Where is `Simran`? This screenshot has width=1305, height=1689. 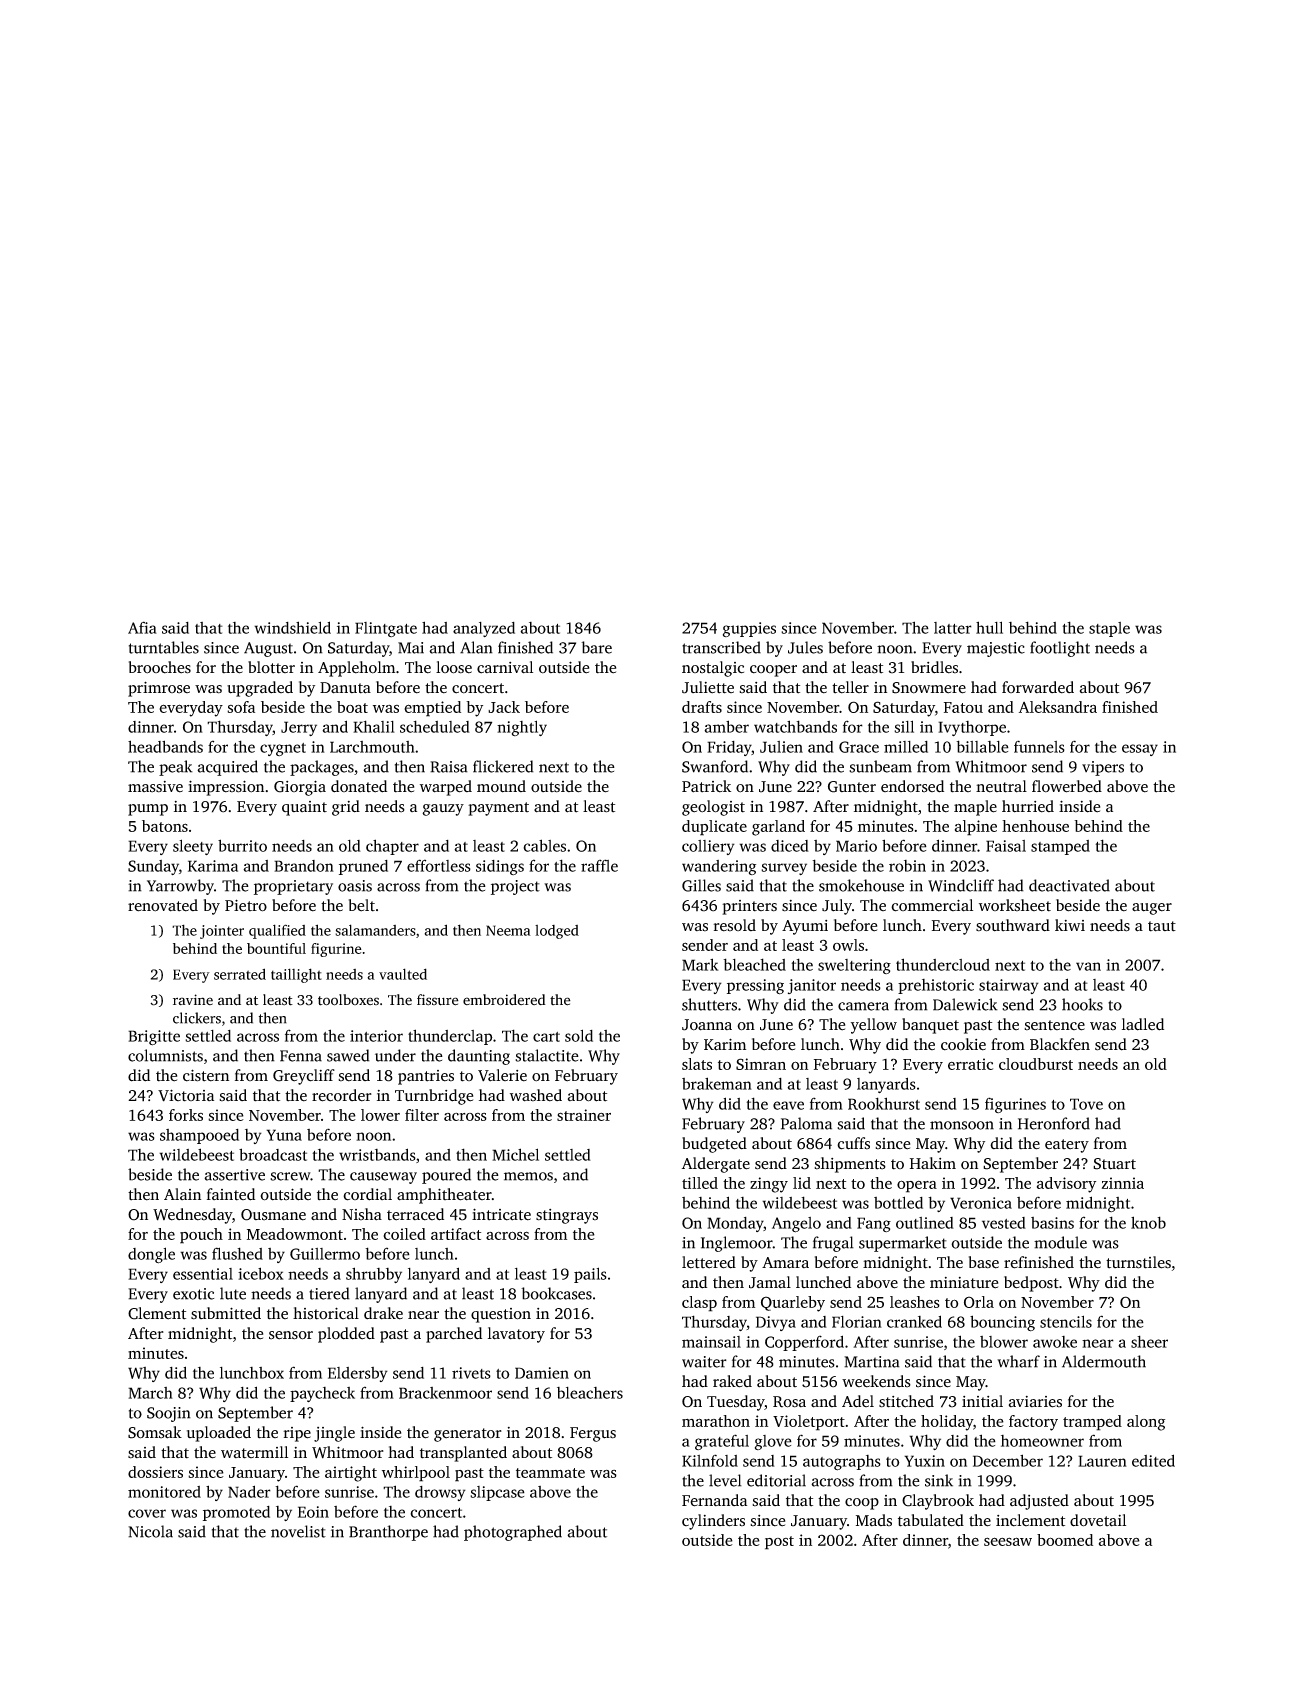
Simran is located at coordinates (761, 1064).
